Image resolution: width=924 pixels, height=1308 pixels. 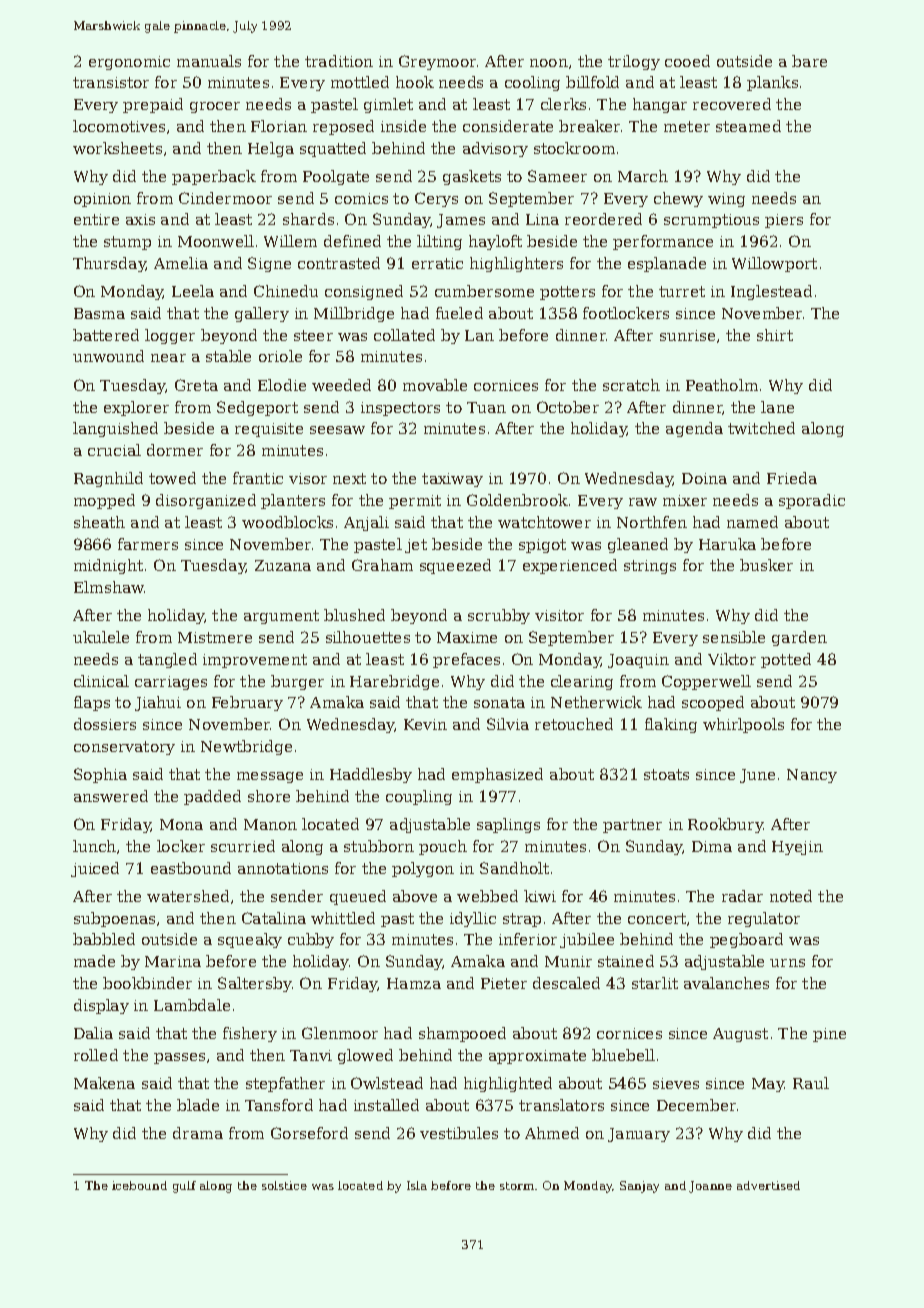 I want to click on Nancy, so click(x=812, y=776).
